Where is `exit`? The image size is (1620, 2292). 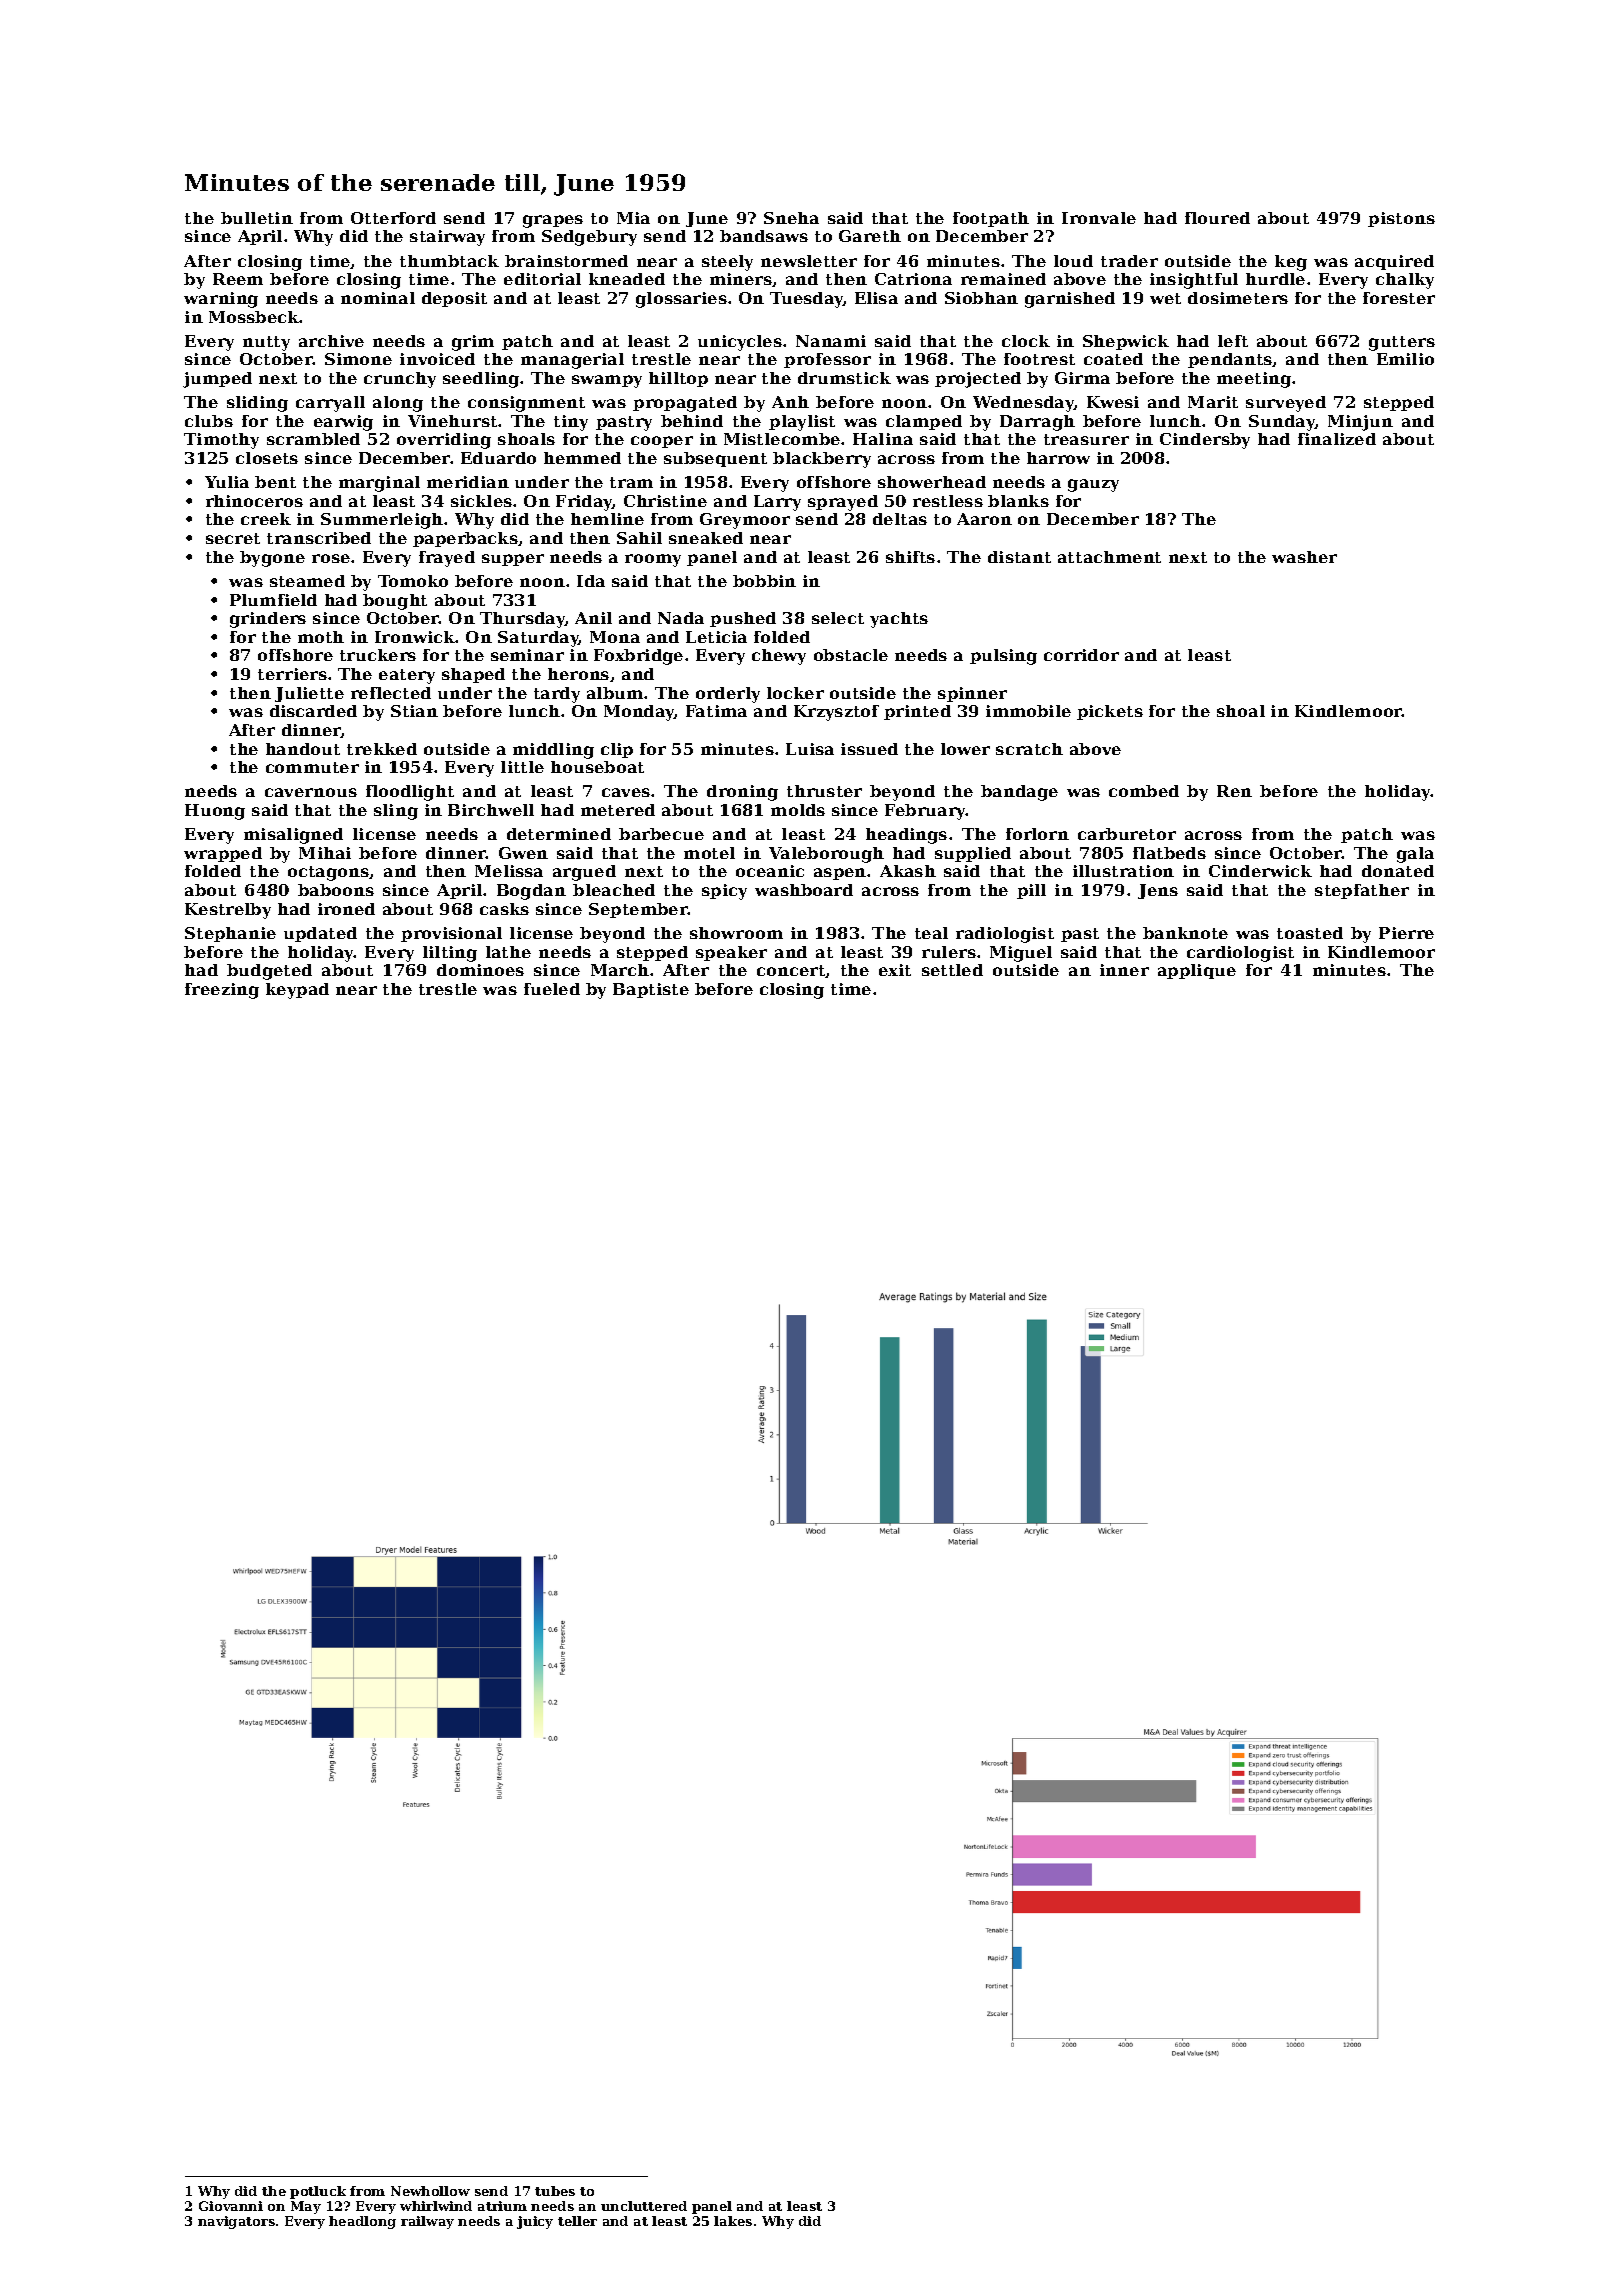 exit is located at coordinates (895, 970).
